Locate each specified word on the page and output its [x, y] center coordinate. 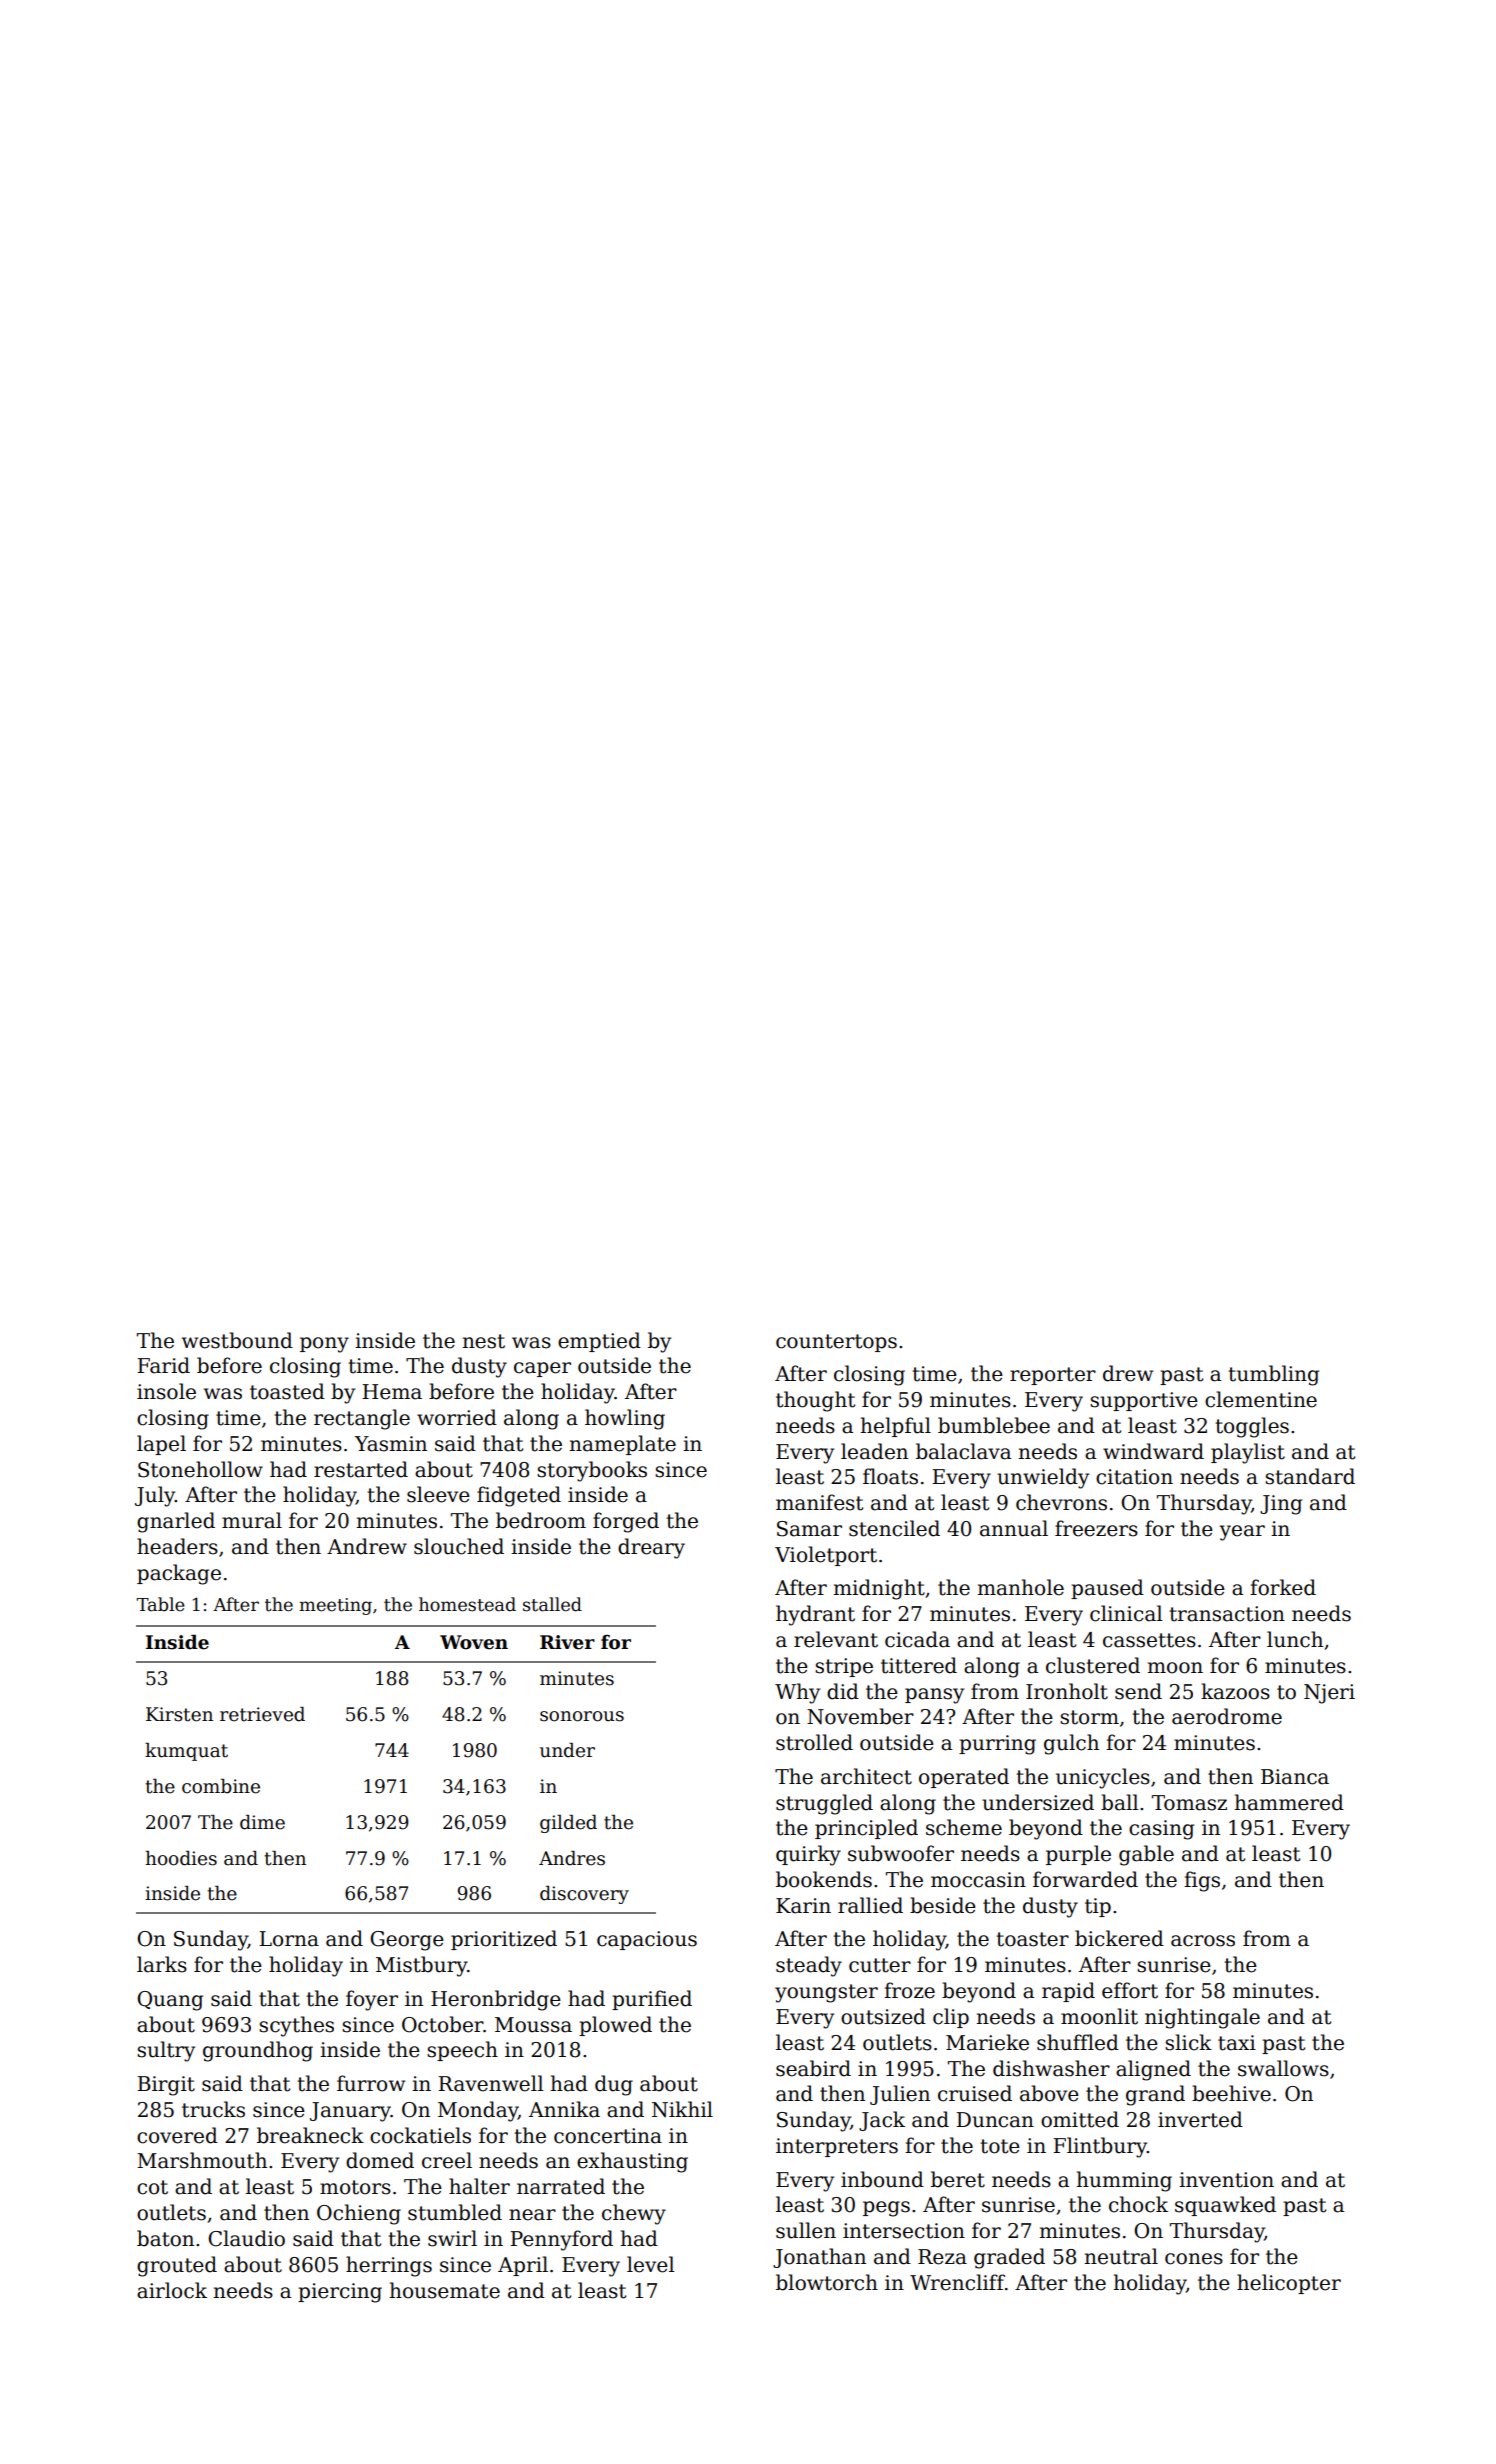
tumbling [1273, 1375]
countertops [836, 1343]
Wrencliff [957, 2282]
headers [177, 1546]
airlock [172, 2290]
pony [324, 1345]
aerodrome [1227, 1716]
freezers [1096, 1528]
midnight [879, 1589]
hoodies [181, 1858]
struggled [824, 1804]
